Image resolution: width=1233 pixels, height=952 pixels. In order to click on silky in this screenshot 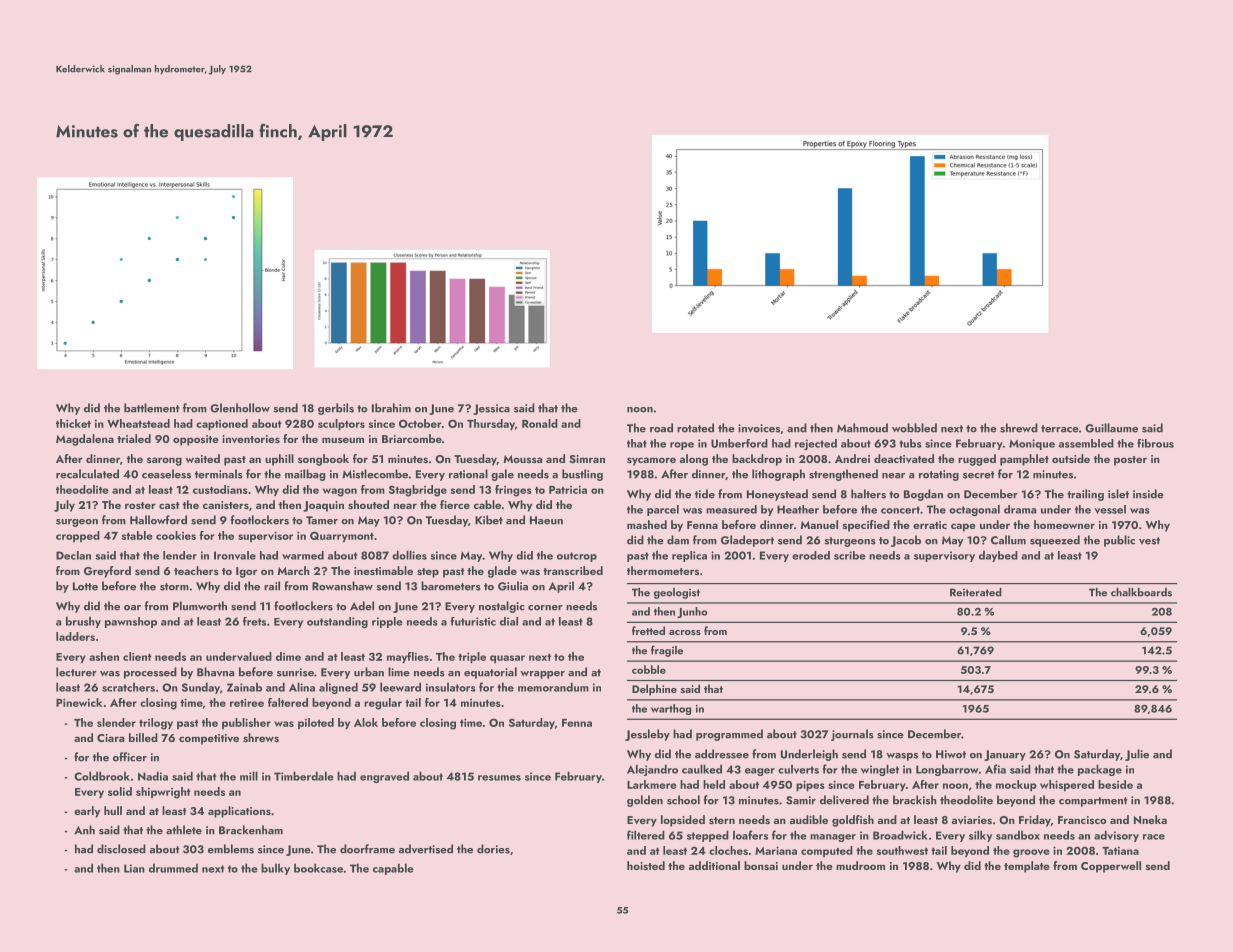, I will do `click(980, 836)`.
